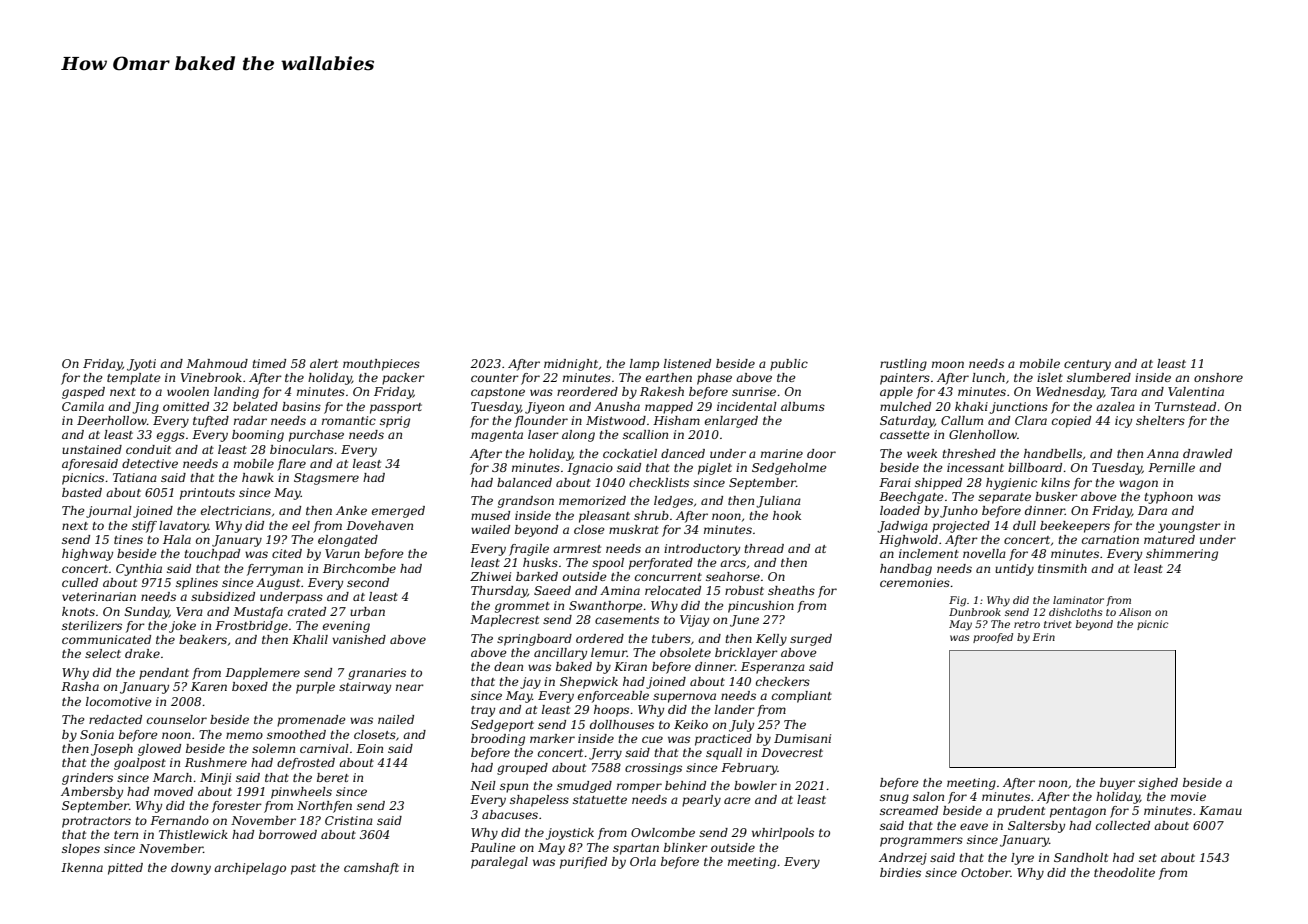 Image resolution: width=1308 pixels, height=924 pixels. Describe the element at coordinates (1158, 784) in the screenshot. I see `sighed` at that location.
